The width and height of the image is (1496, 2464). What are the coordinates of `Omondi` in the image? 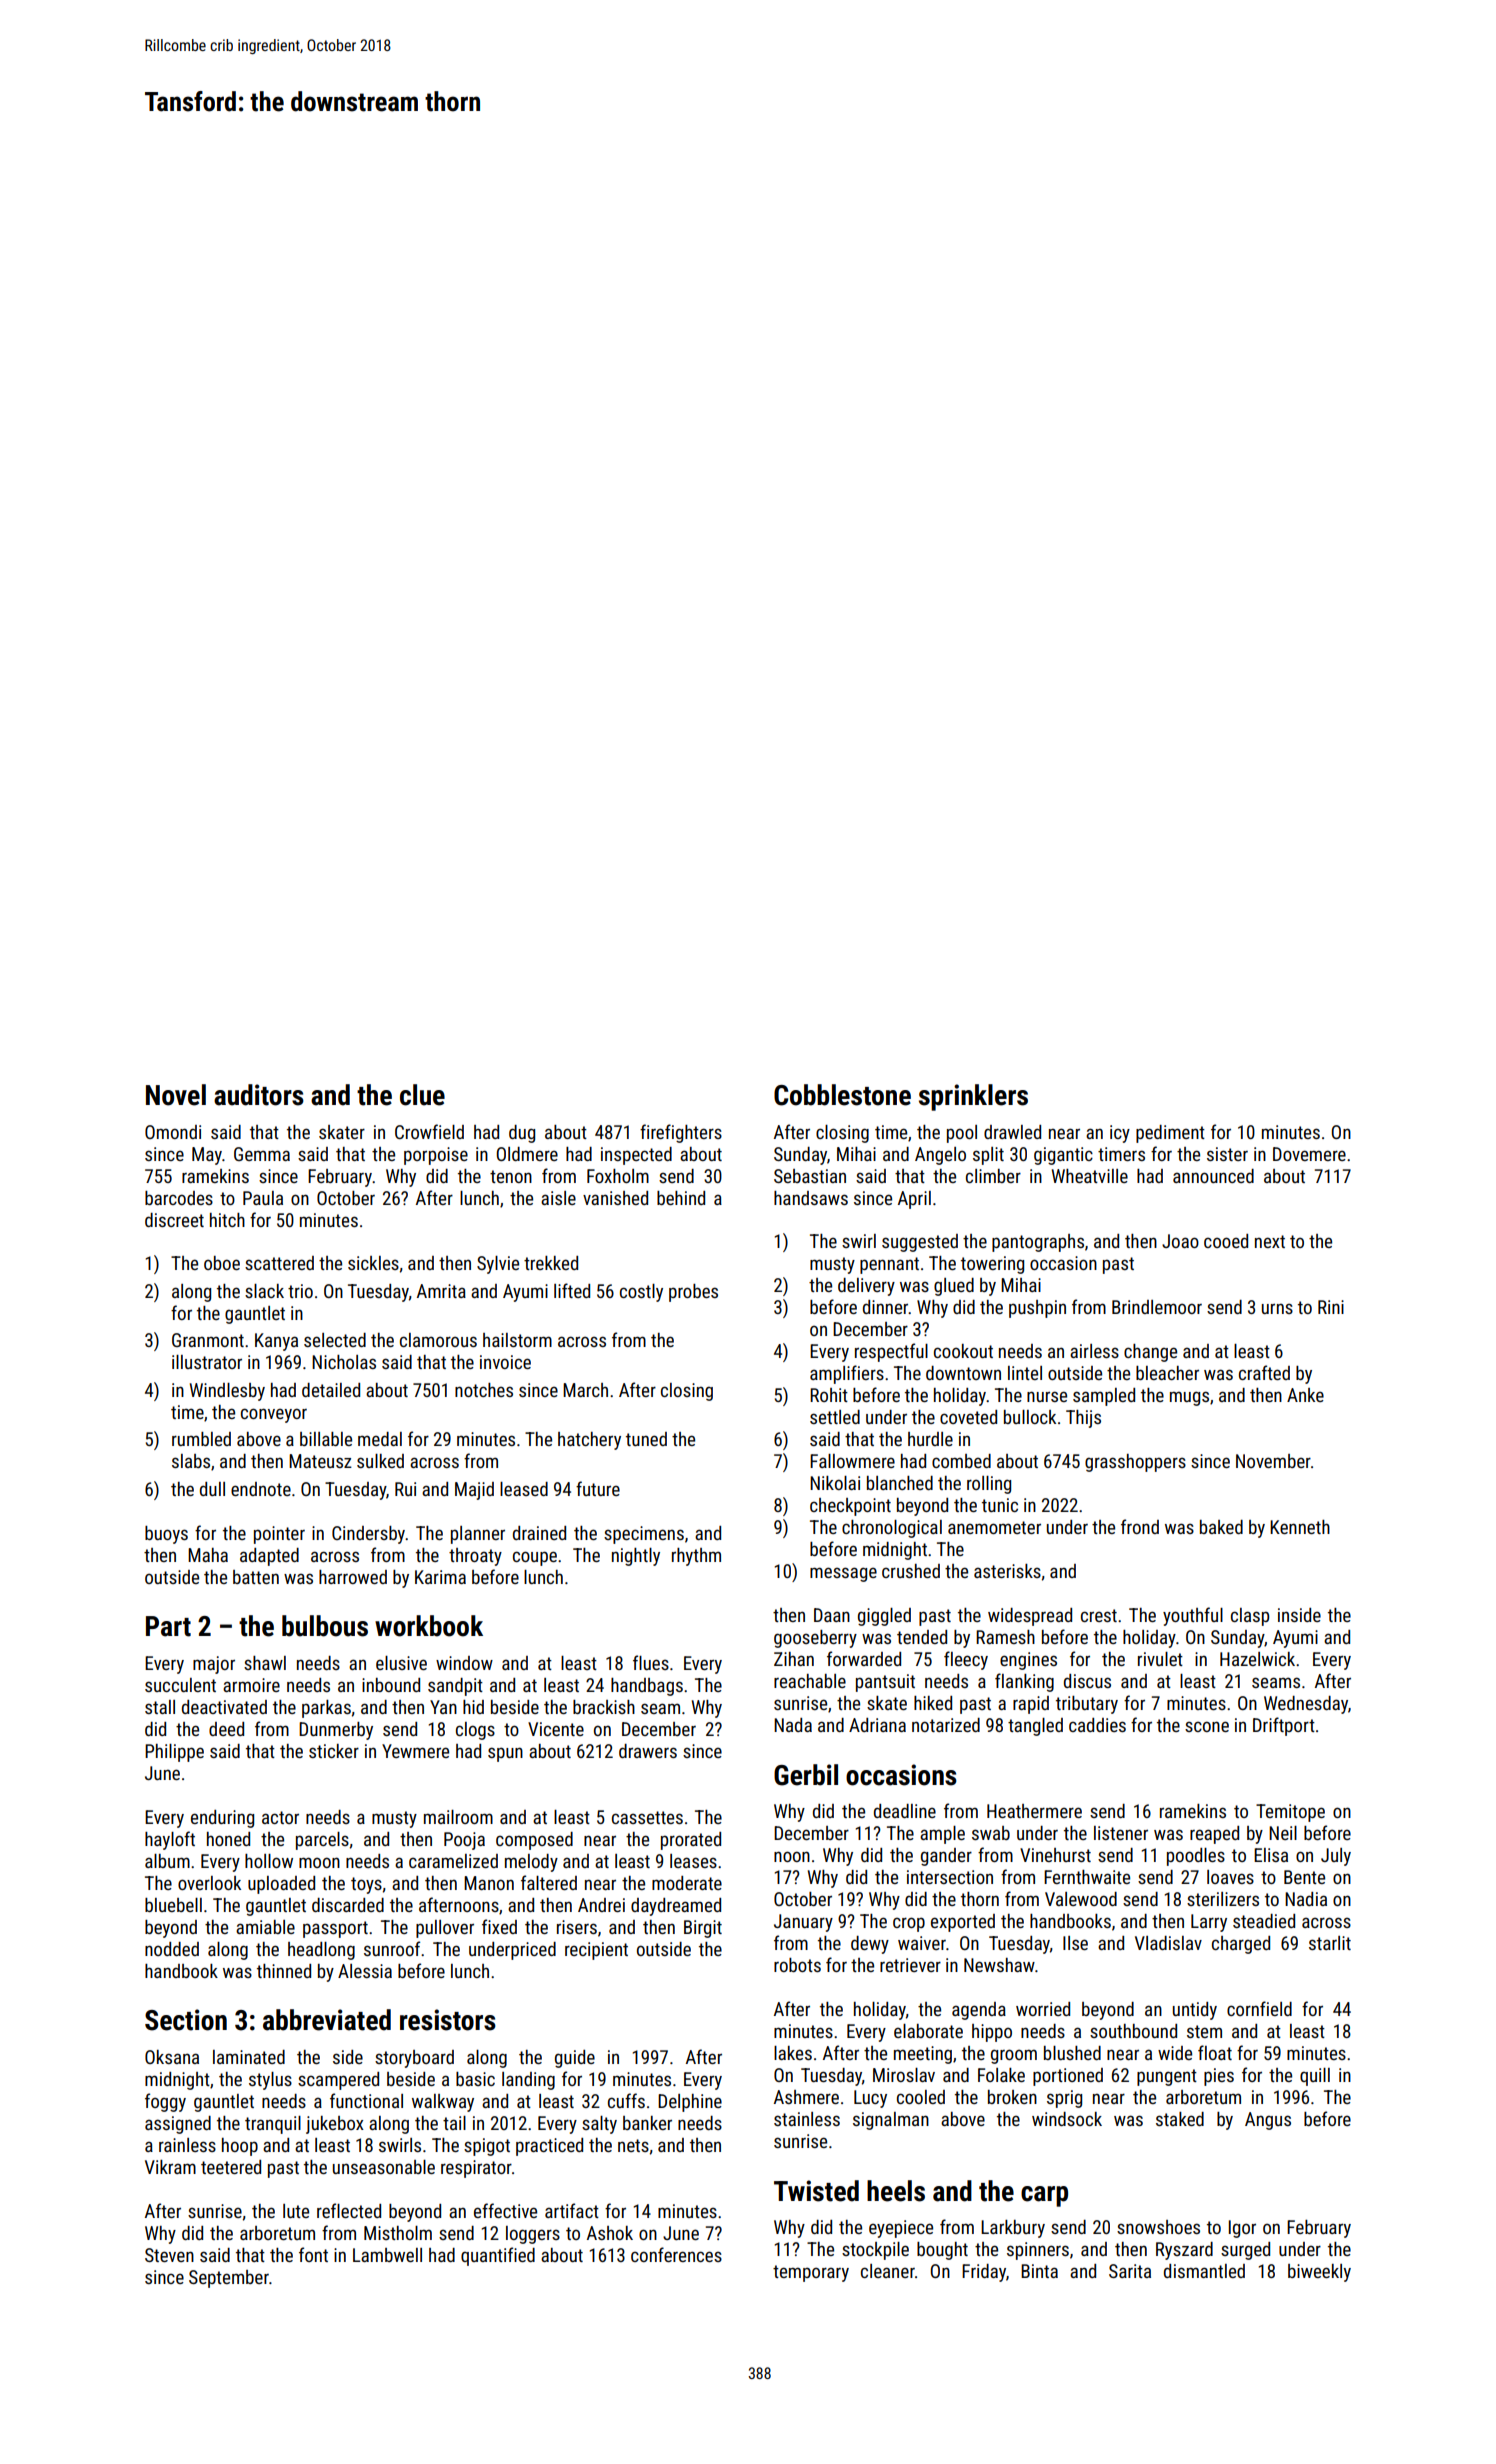 It's located at (173, 1132).
